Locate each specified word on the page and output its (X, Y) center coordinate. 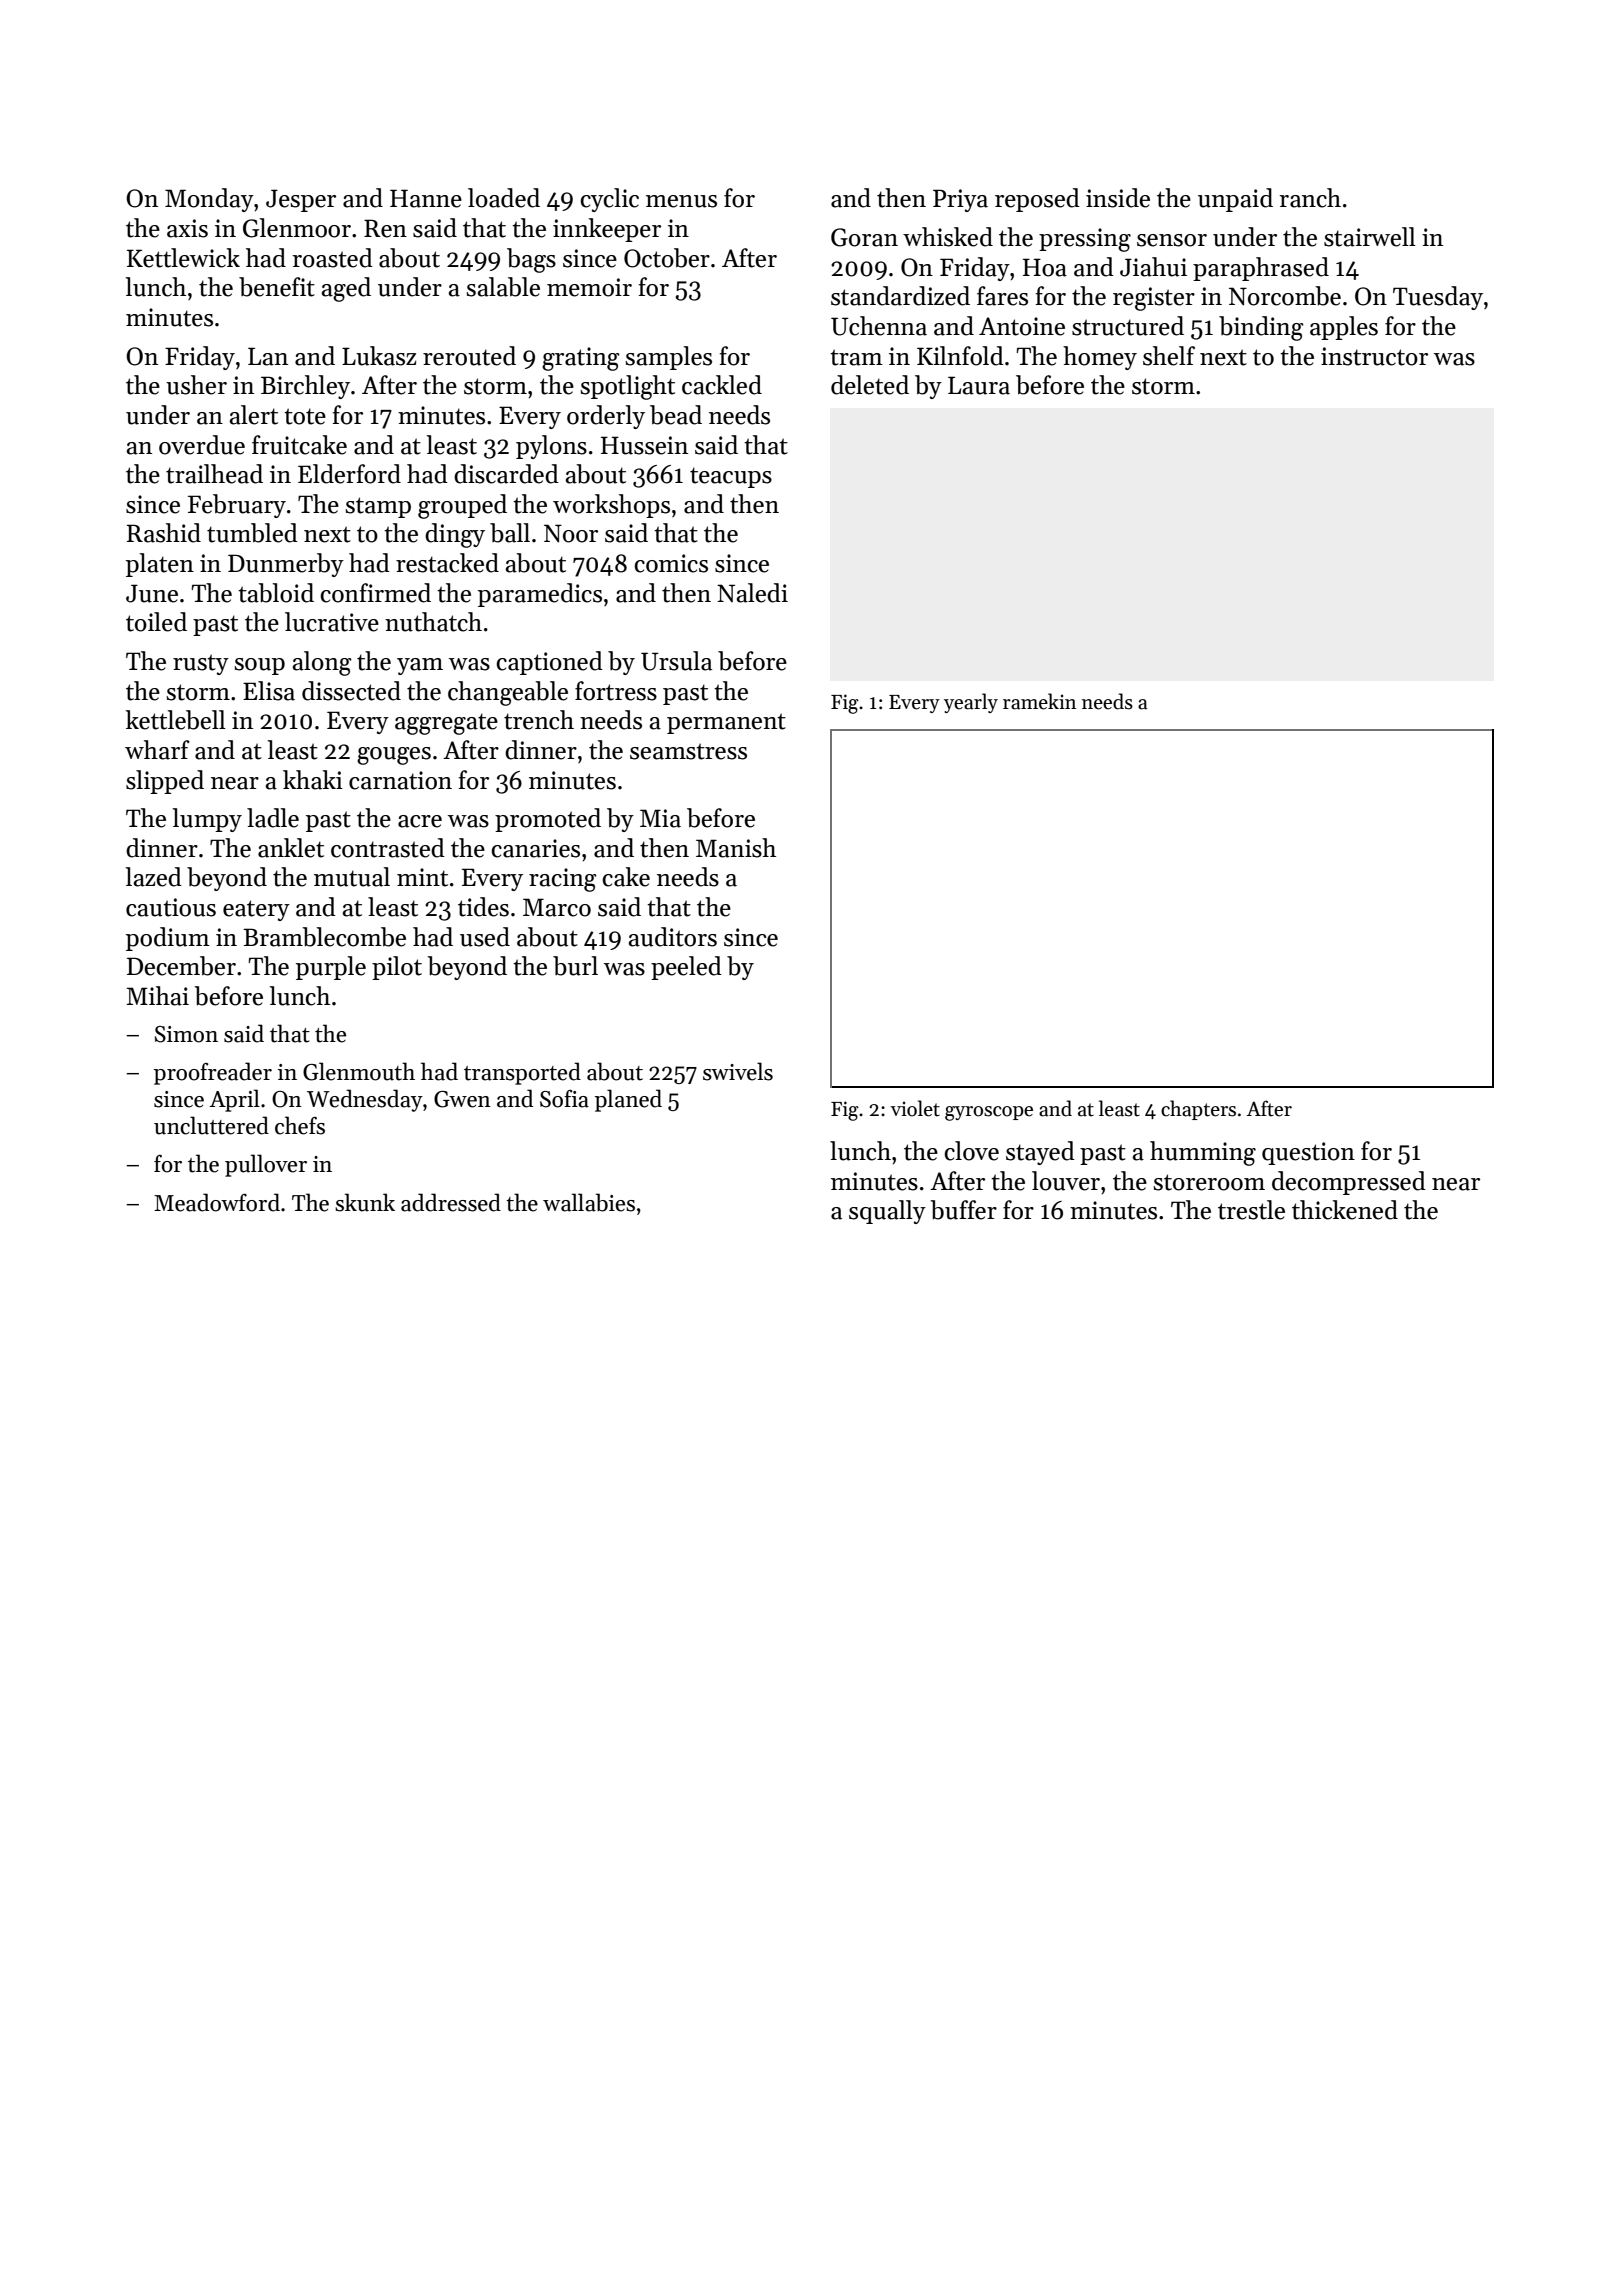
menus (681, 201)
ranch (1310, 198)
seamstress (688, 751)
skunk (365, 1202)
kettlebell (176, 720)
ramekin (1039, 701)
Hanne (426, 198)
